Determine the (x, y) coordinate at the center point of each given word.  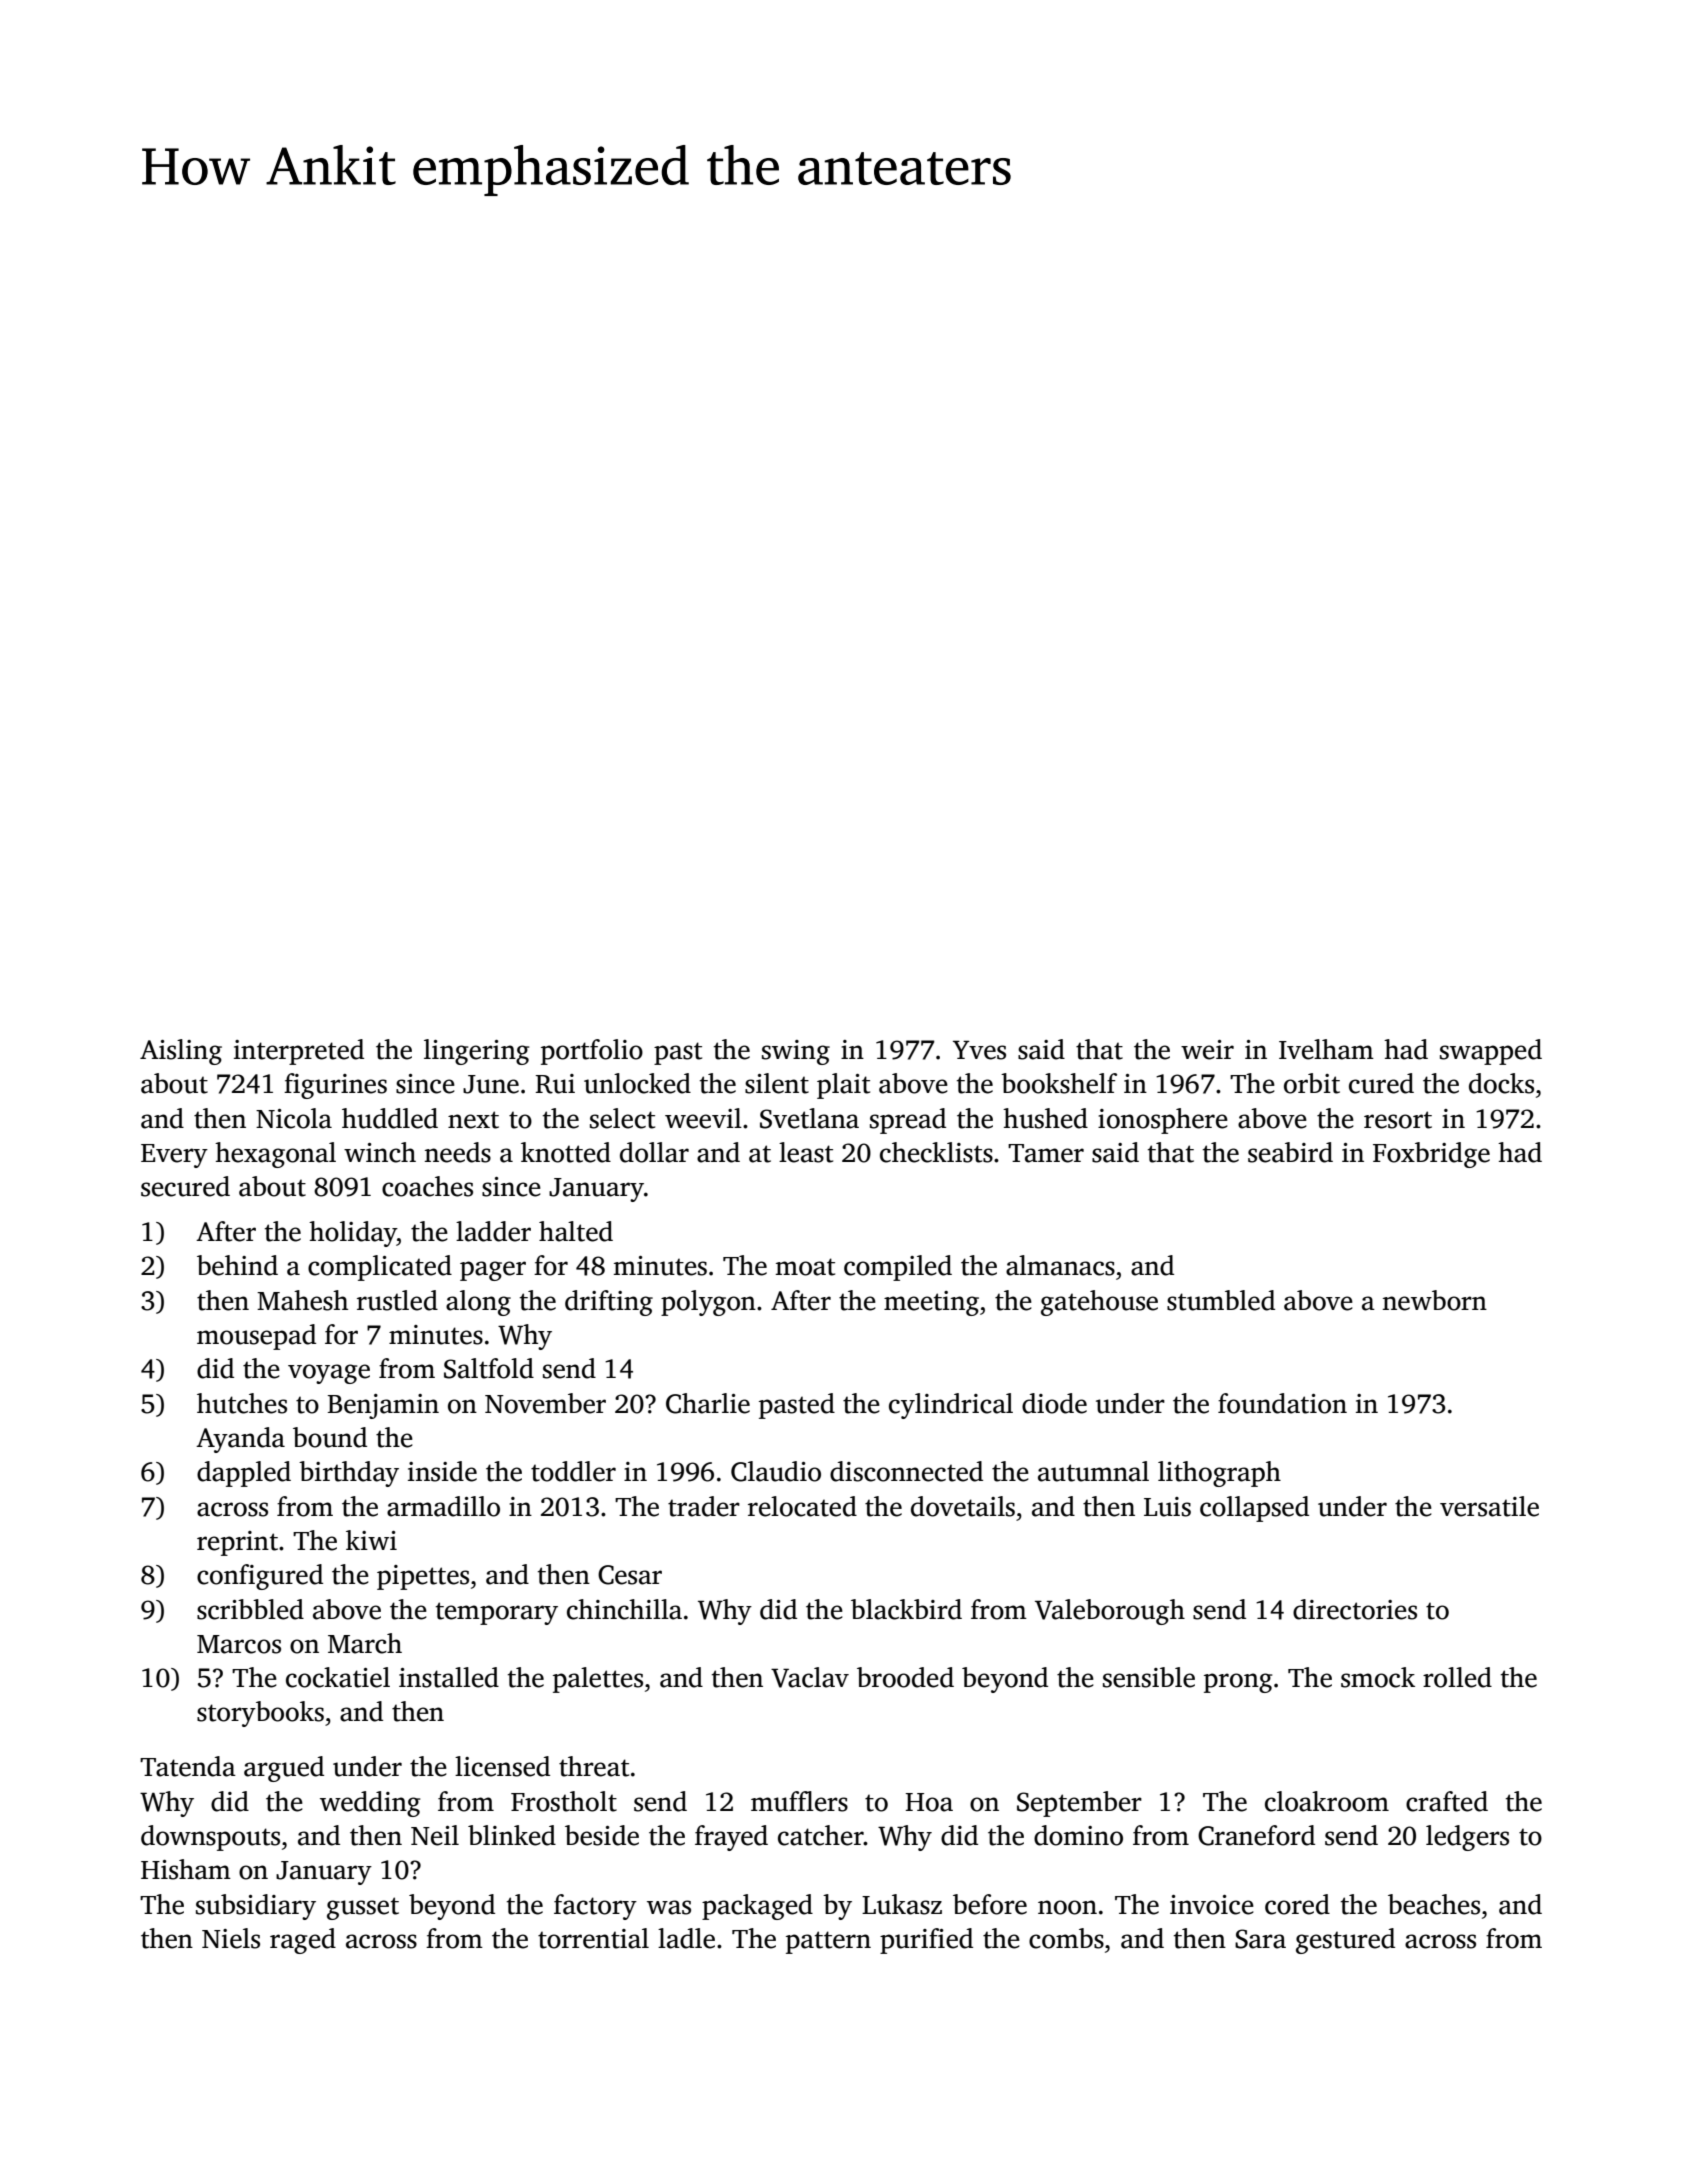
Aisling (181, 1052)
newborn (1435, 1300)
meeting (931, 1303)
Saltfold (489, 1368)
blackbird (906, 1609)
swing (796, 1052)
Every (174, 1156)
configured (260, 1577)
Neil (435, 1835)
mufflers (799, 1801)
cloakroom (1327, 1801)
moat (805, 1267)
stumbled (1221, 1300)
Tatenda (188, 1766)
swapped (1491, 1052)
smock (1378, 1677)
